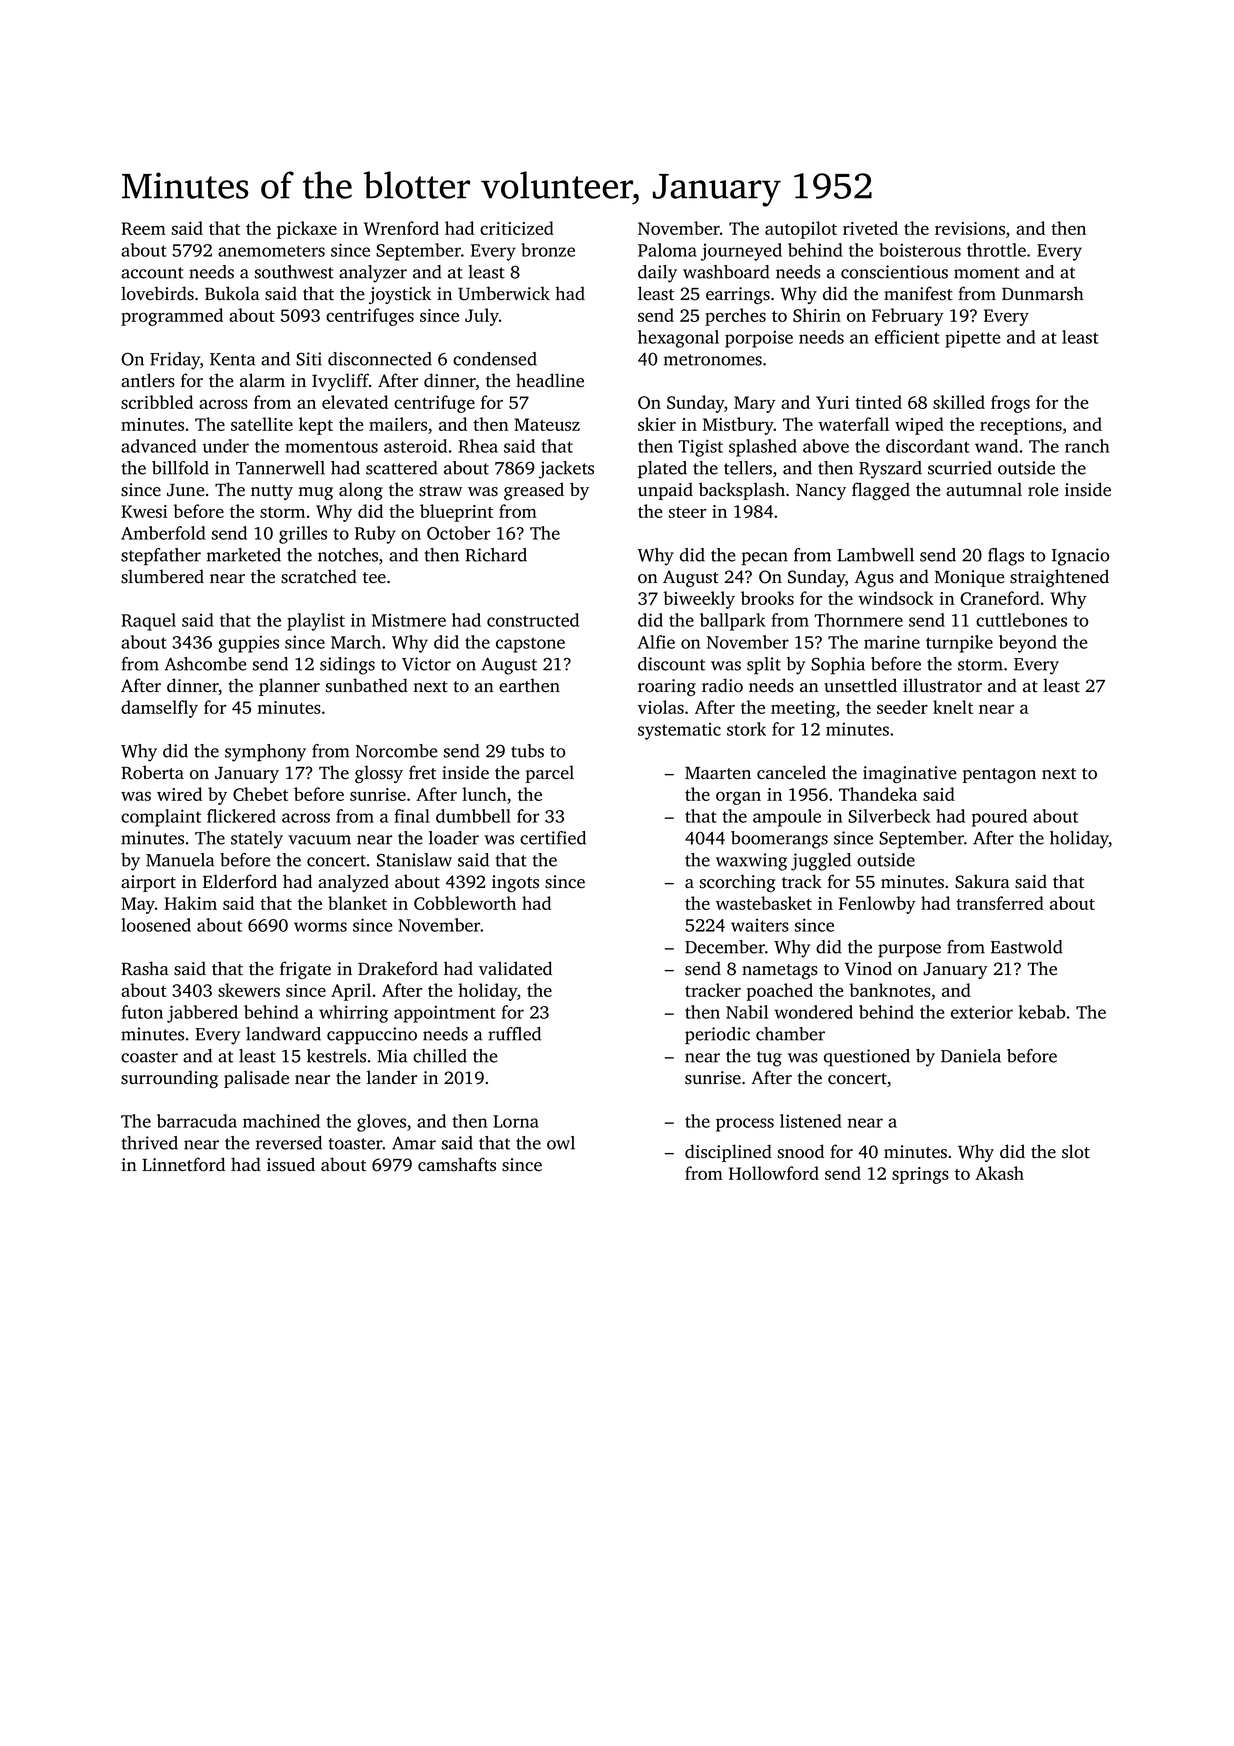  I want to click on analyzer, so click(373, 274).
